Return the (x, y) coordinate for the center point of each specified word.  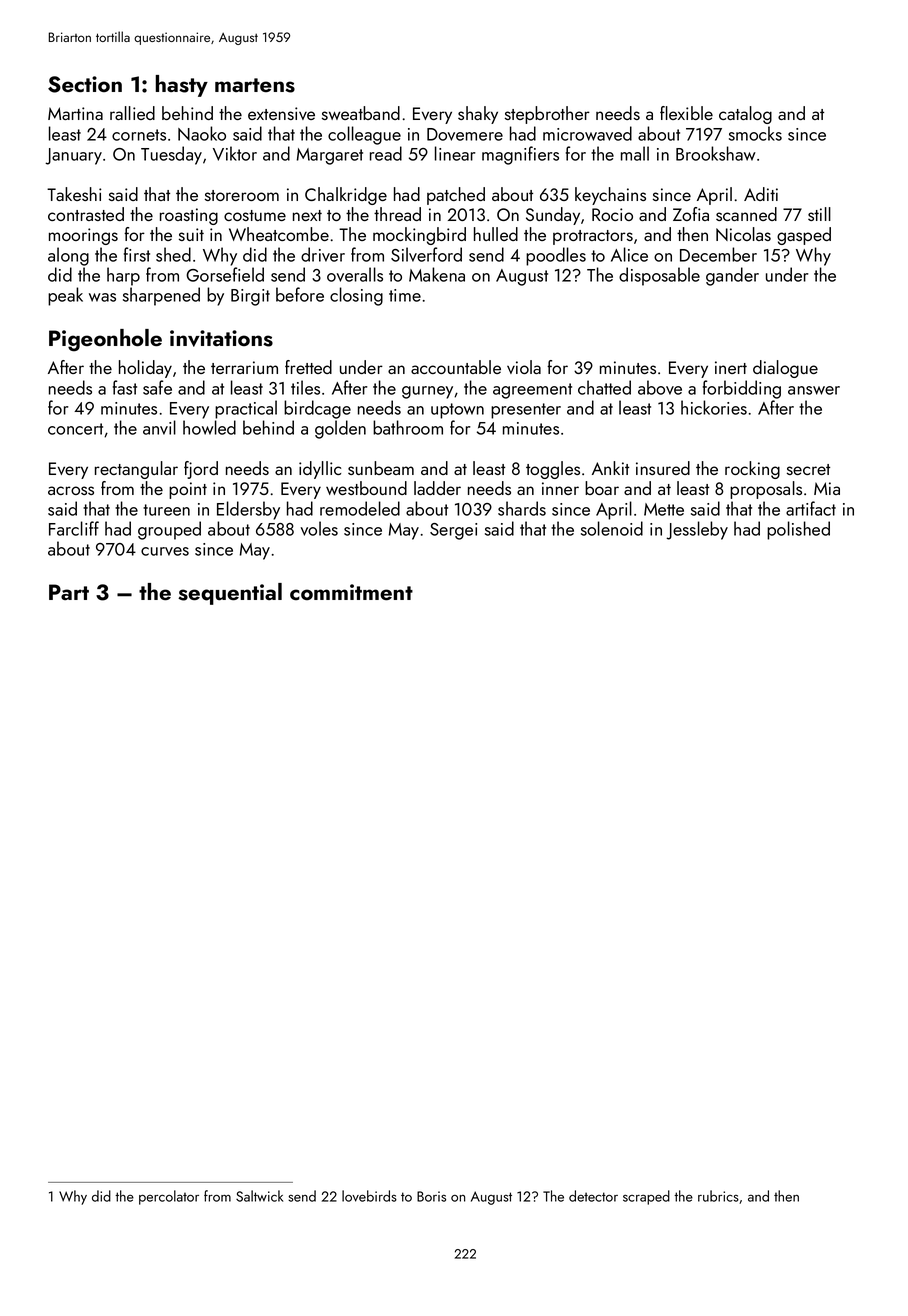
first (137, 254)
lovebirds (369, 1196)
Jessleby (697, 530)
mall (635, 153)
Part (69, 592)
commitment (351, 592)
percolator (169, 1197)
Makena (437, 274)
